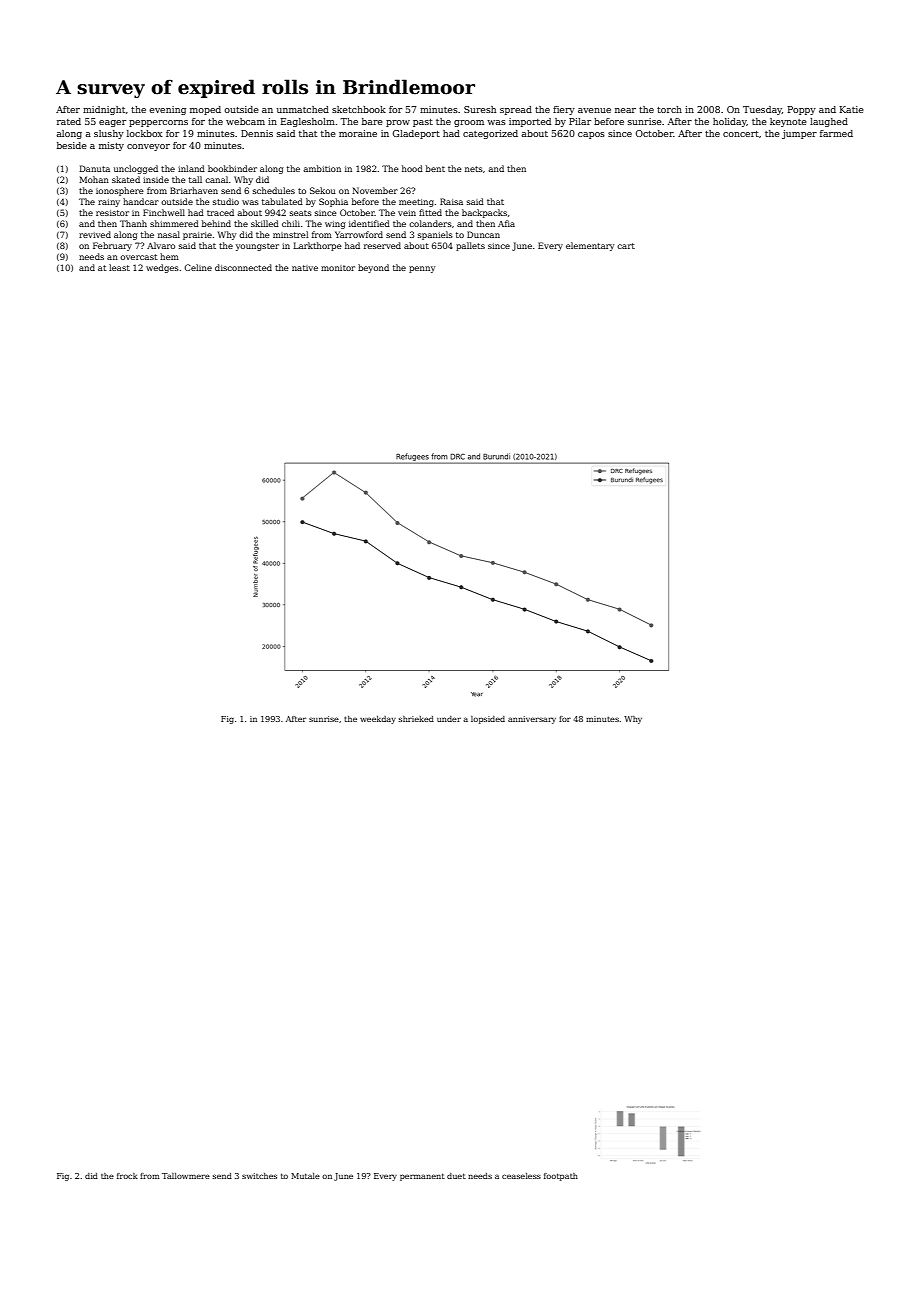  Describe the element at coordinates (741, 134) in the document. I see `concert` at that location.
